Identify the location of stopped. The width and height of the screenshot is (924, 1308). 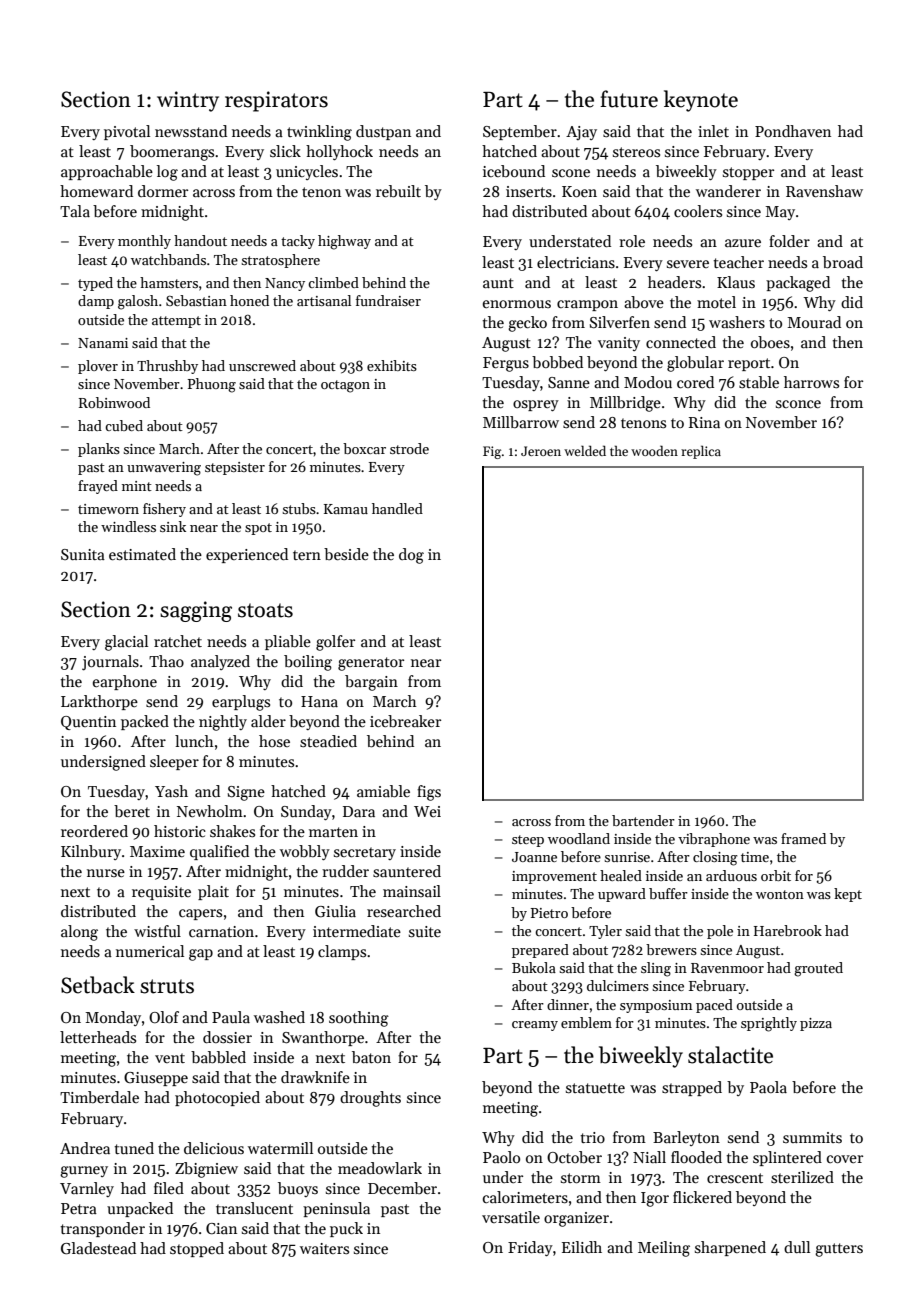
(197, 1249).
